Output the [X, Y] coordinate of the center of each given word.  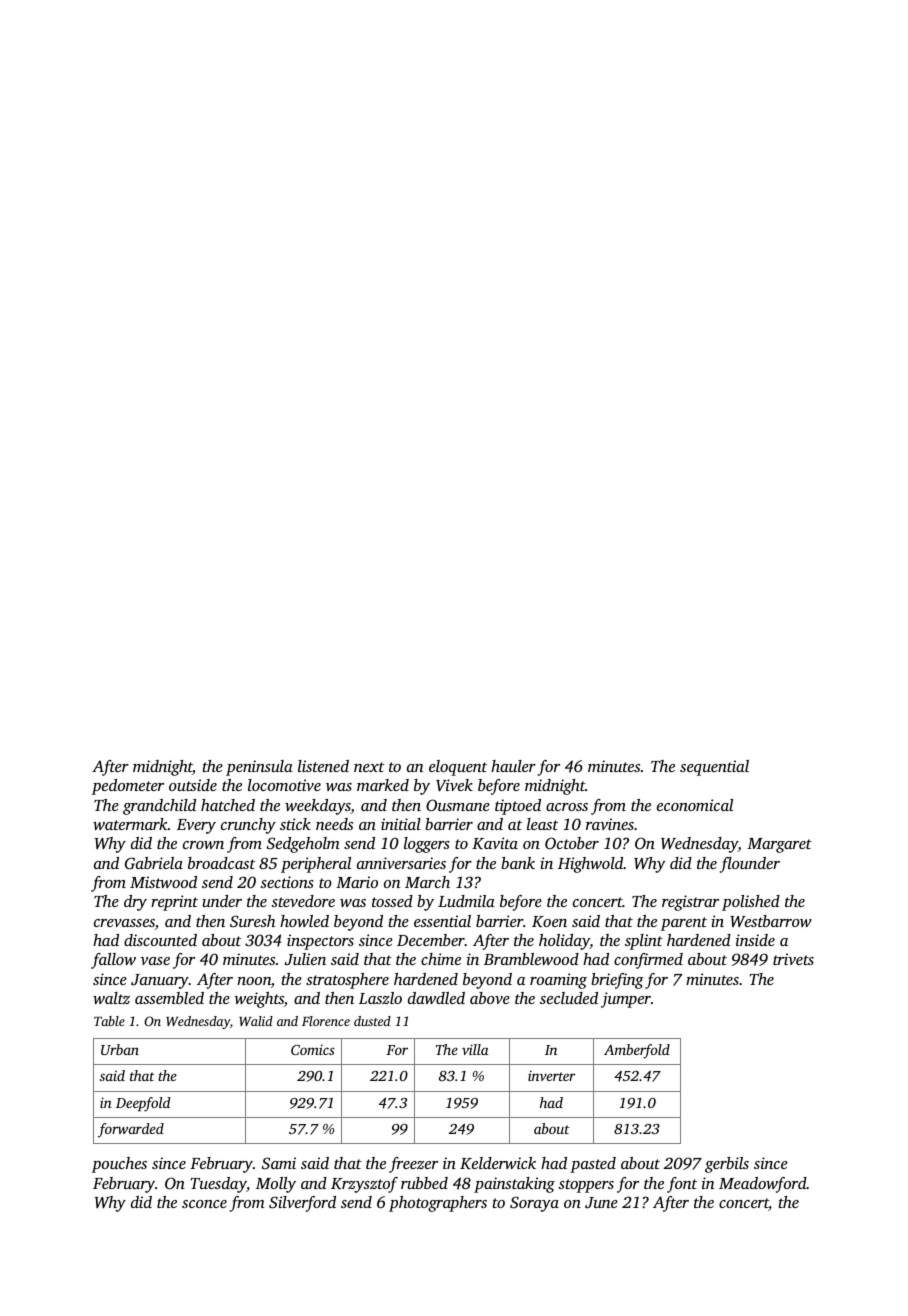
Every [196, 826]
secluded [569, 998]
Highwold [591, 865]
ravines [610, 824]
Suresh [252, 921]
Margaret [779, 845]
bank [518, 863]
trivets [793, 959]
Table [109, 1021]
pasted [593, 1165]
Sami [279, 1163]
